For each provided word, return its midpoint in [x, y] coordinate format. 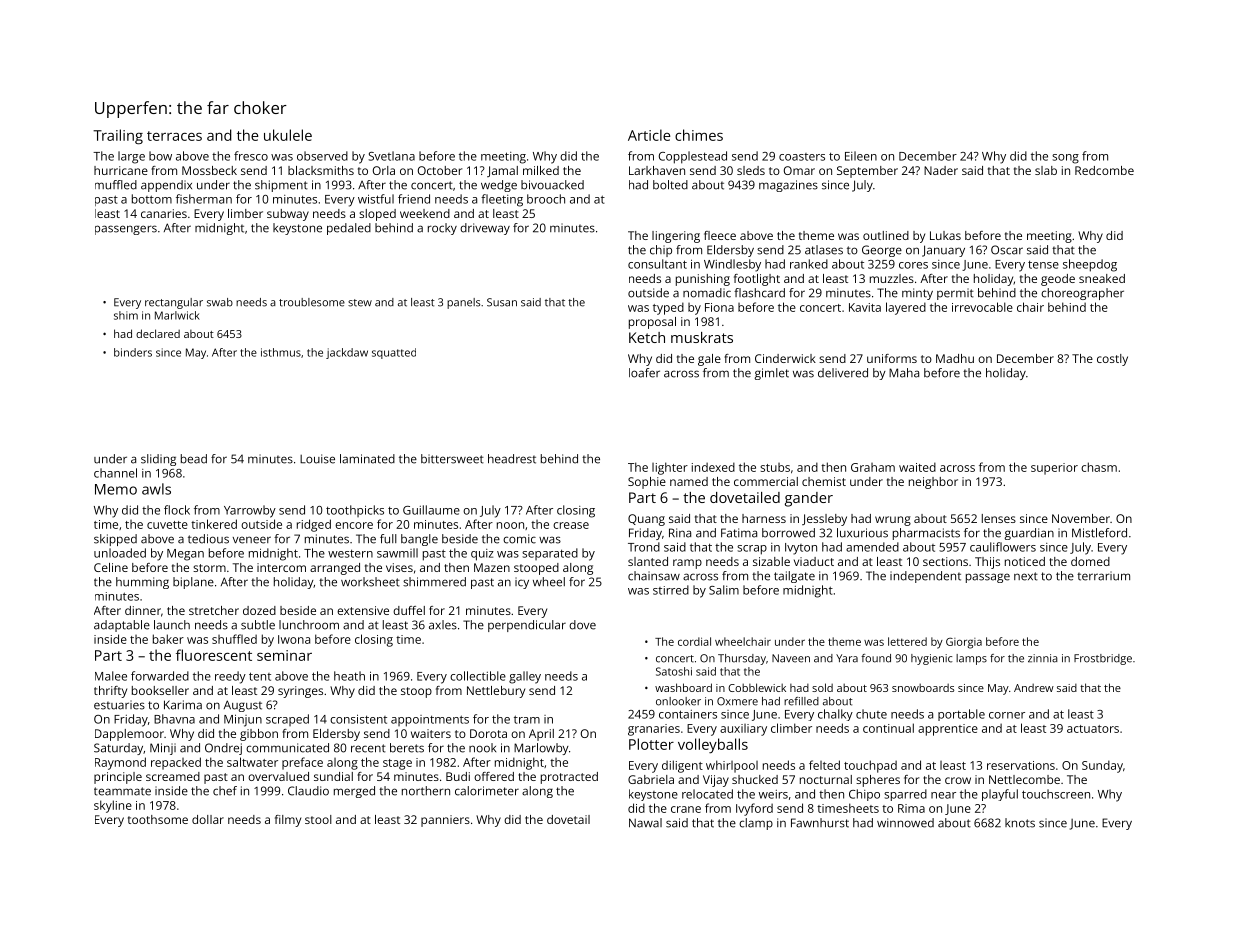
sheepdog [1090, 265]
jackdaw [347, 353]
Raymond [120, 763]
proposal [652, 323]
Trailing [118, 137]
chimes [699, 135]
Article [649, 135]
